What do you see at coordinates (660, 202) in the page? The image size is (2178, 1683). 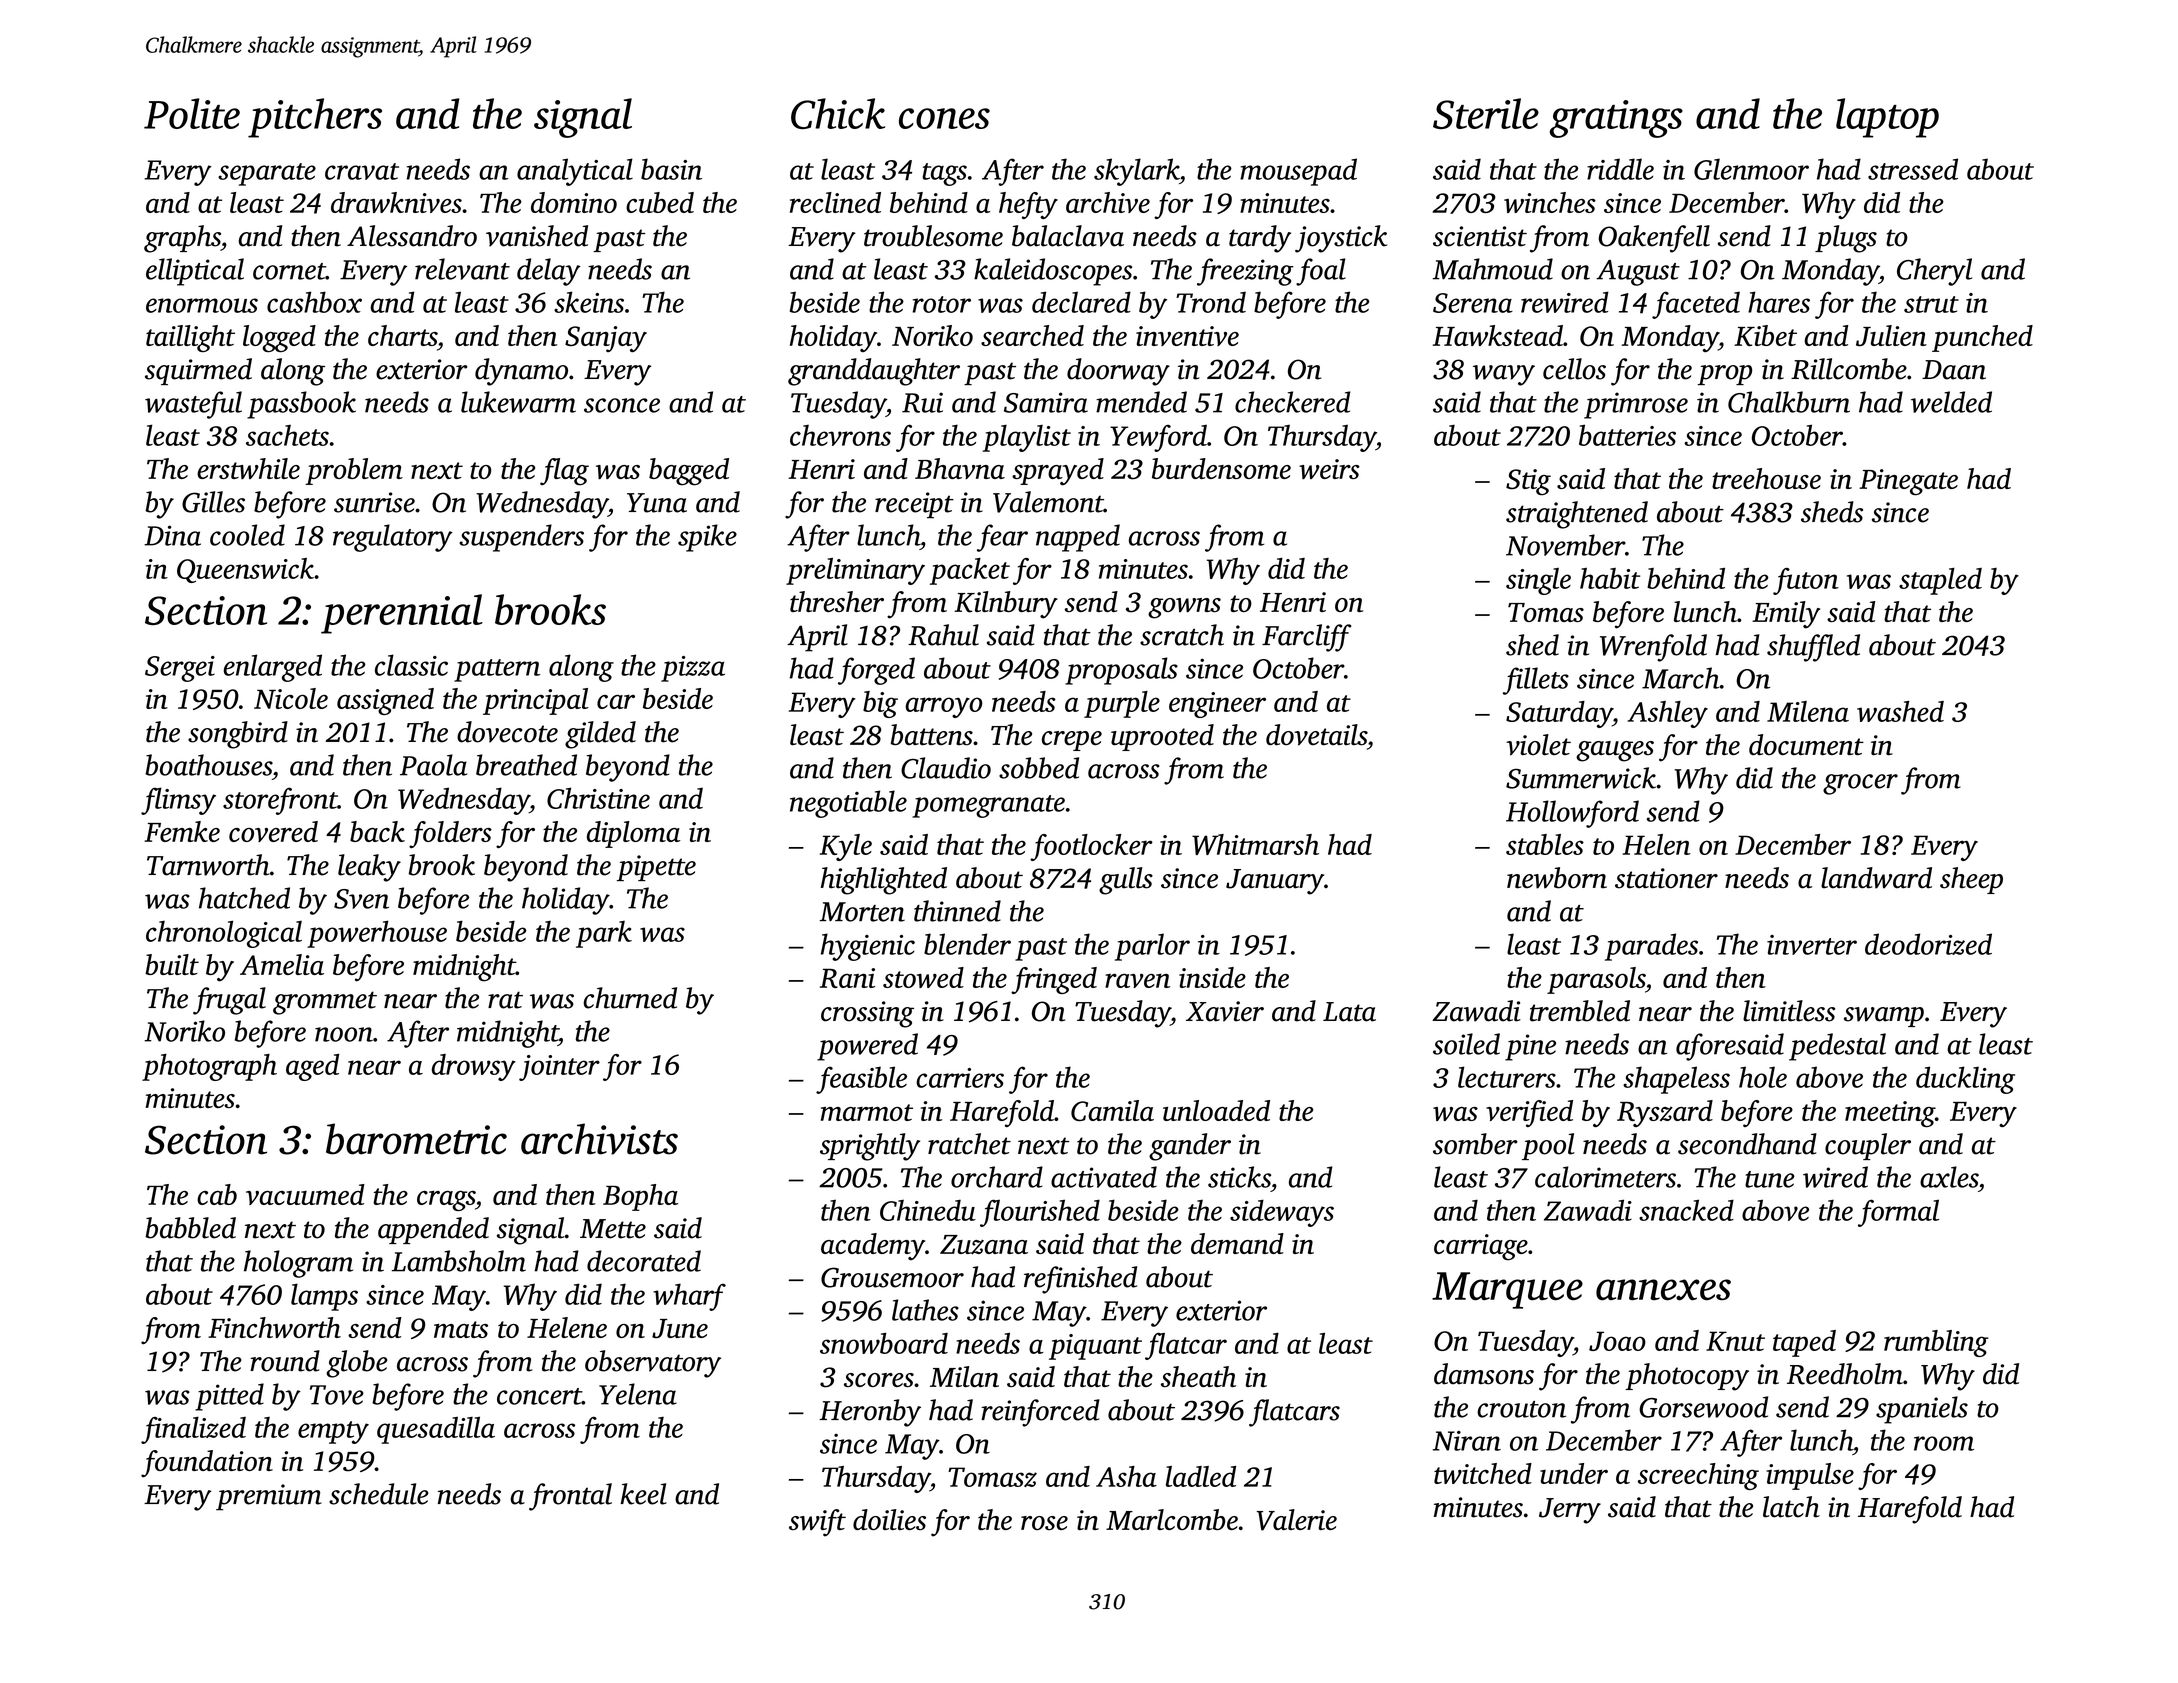 I see `cubed` at bounding box center [660, 202].
